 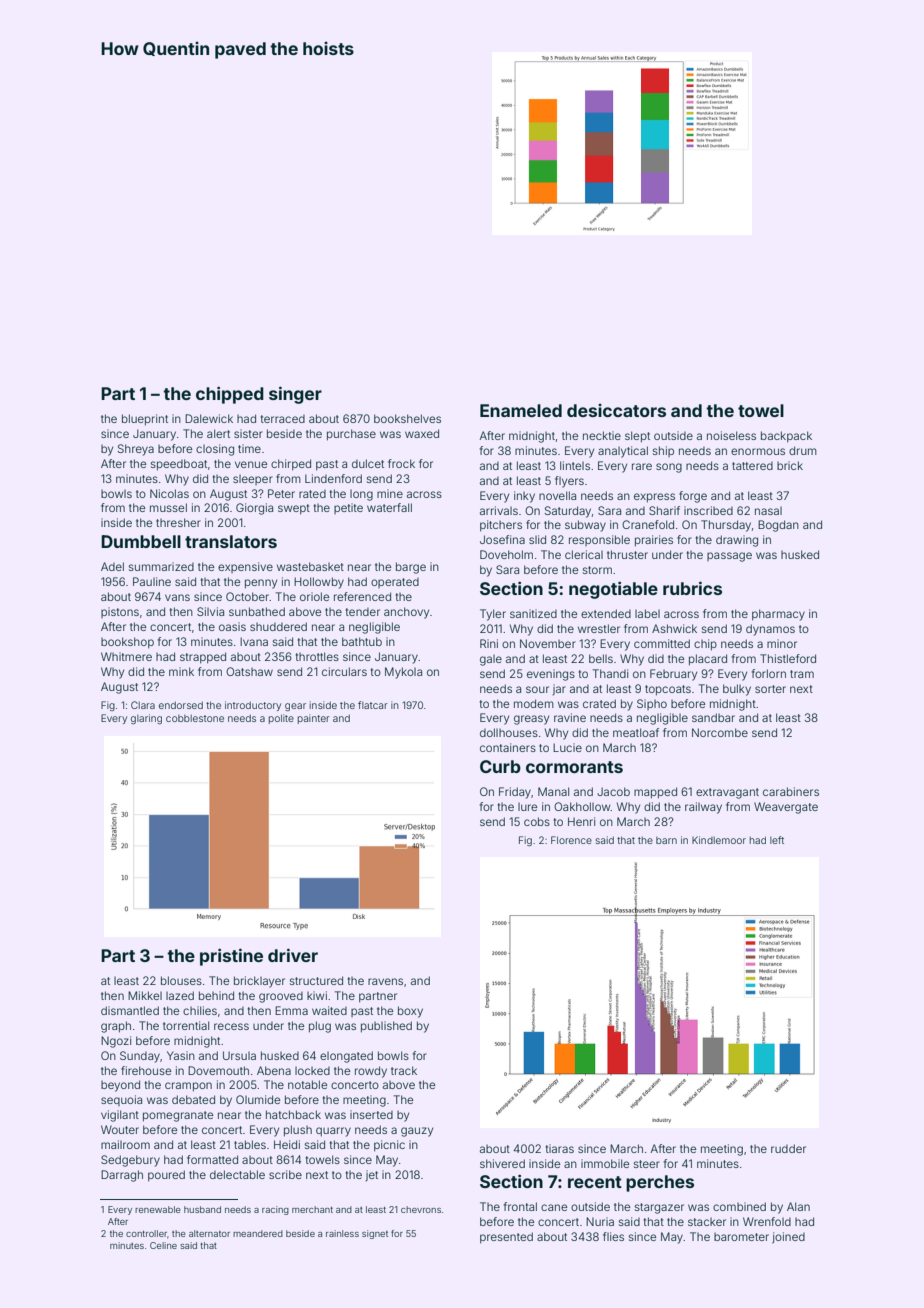 What do you see at coordinates (390, 493) in the screenshot?
I see `mine` at bounding box center [390, 493].
